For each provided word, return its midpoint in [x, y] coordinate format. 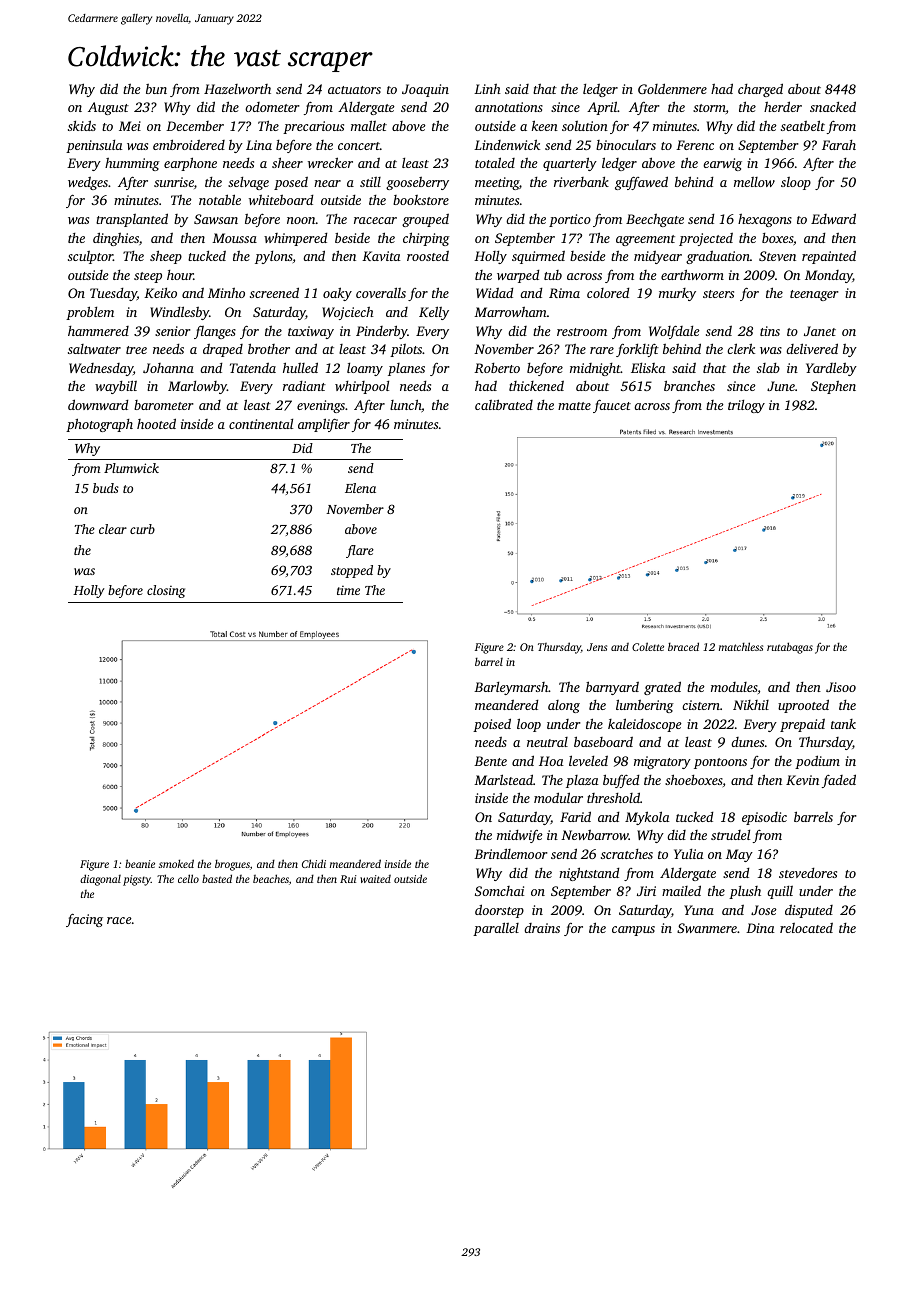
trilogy [746, 406]
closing [166, 591]
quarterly [570, 164]
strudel [730, 835]
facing [84, 920]
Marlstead [503, 779]
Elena [360, 488]
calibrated [504, 404]
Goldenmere [672, 88]
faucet [612, 406]
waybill [116, 387]
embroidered [189, 144]
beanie [140, 863]
